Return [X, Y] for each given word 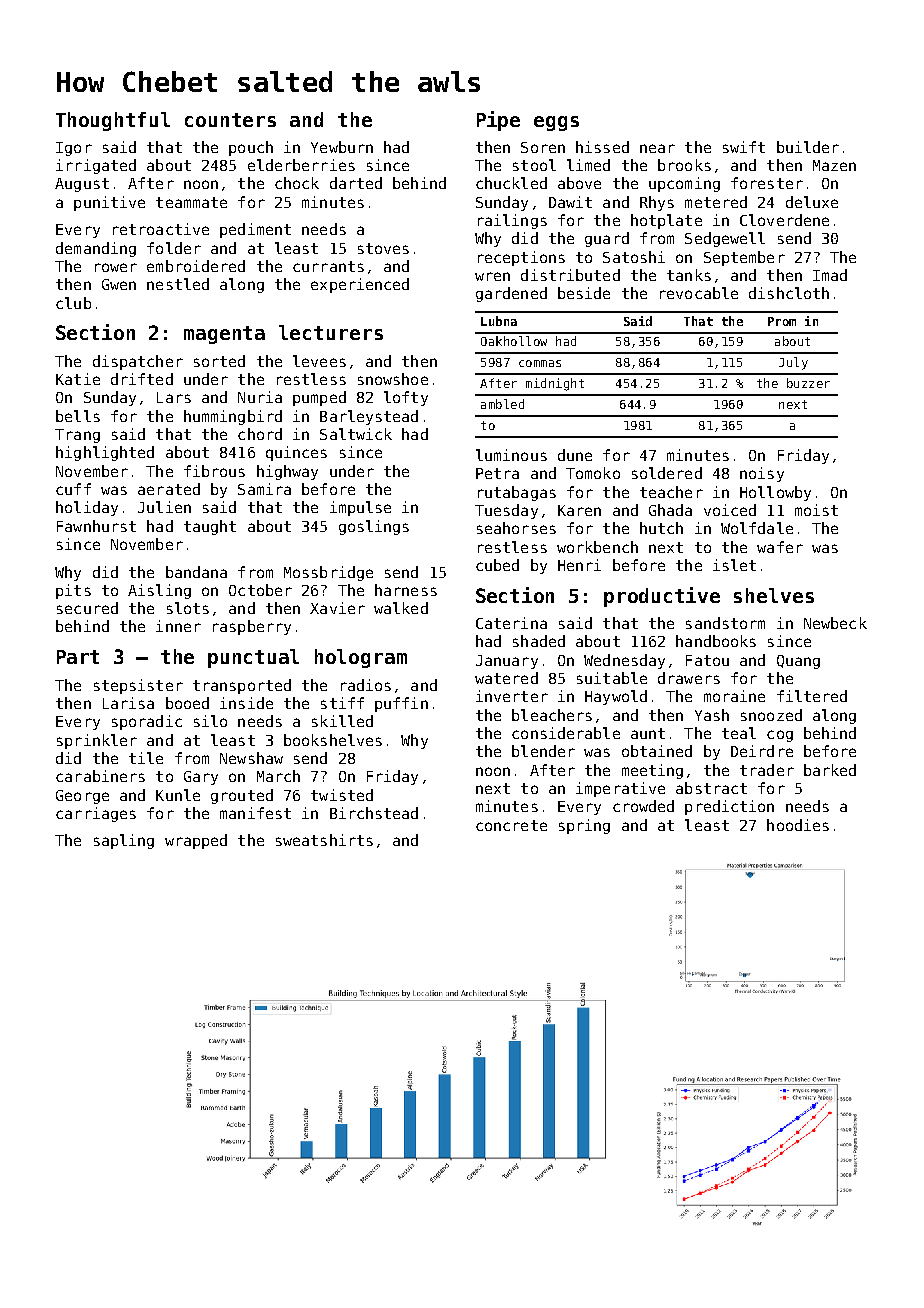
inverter [512, 696]
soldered [667, 473]
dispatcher [138, 362]
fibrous [214, 471]
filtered [812, 696]
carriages [96, 814]
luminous [511, 455]
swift [744, 147]
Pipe [498, 121]
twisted [342, 795]
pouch [251, 148]
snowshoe [393, 379]
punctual [253, 658]
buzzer [808, 383]
